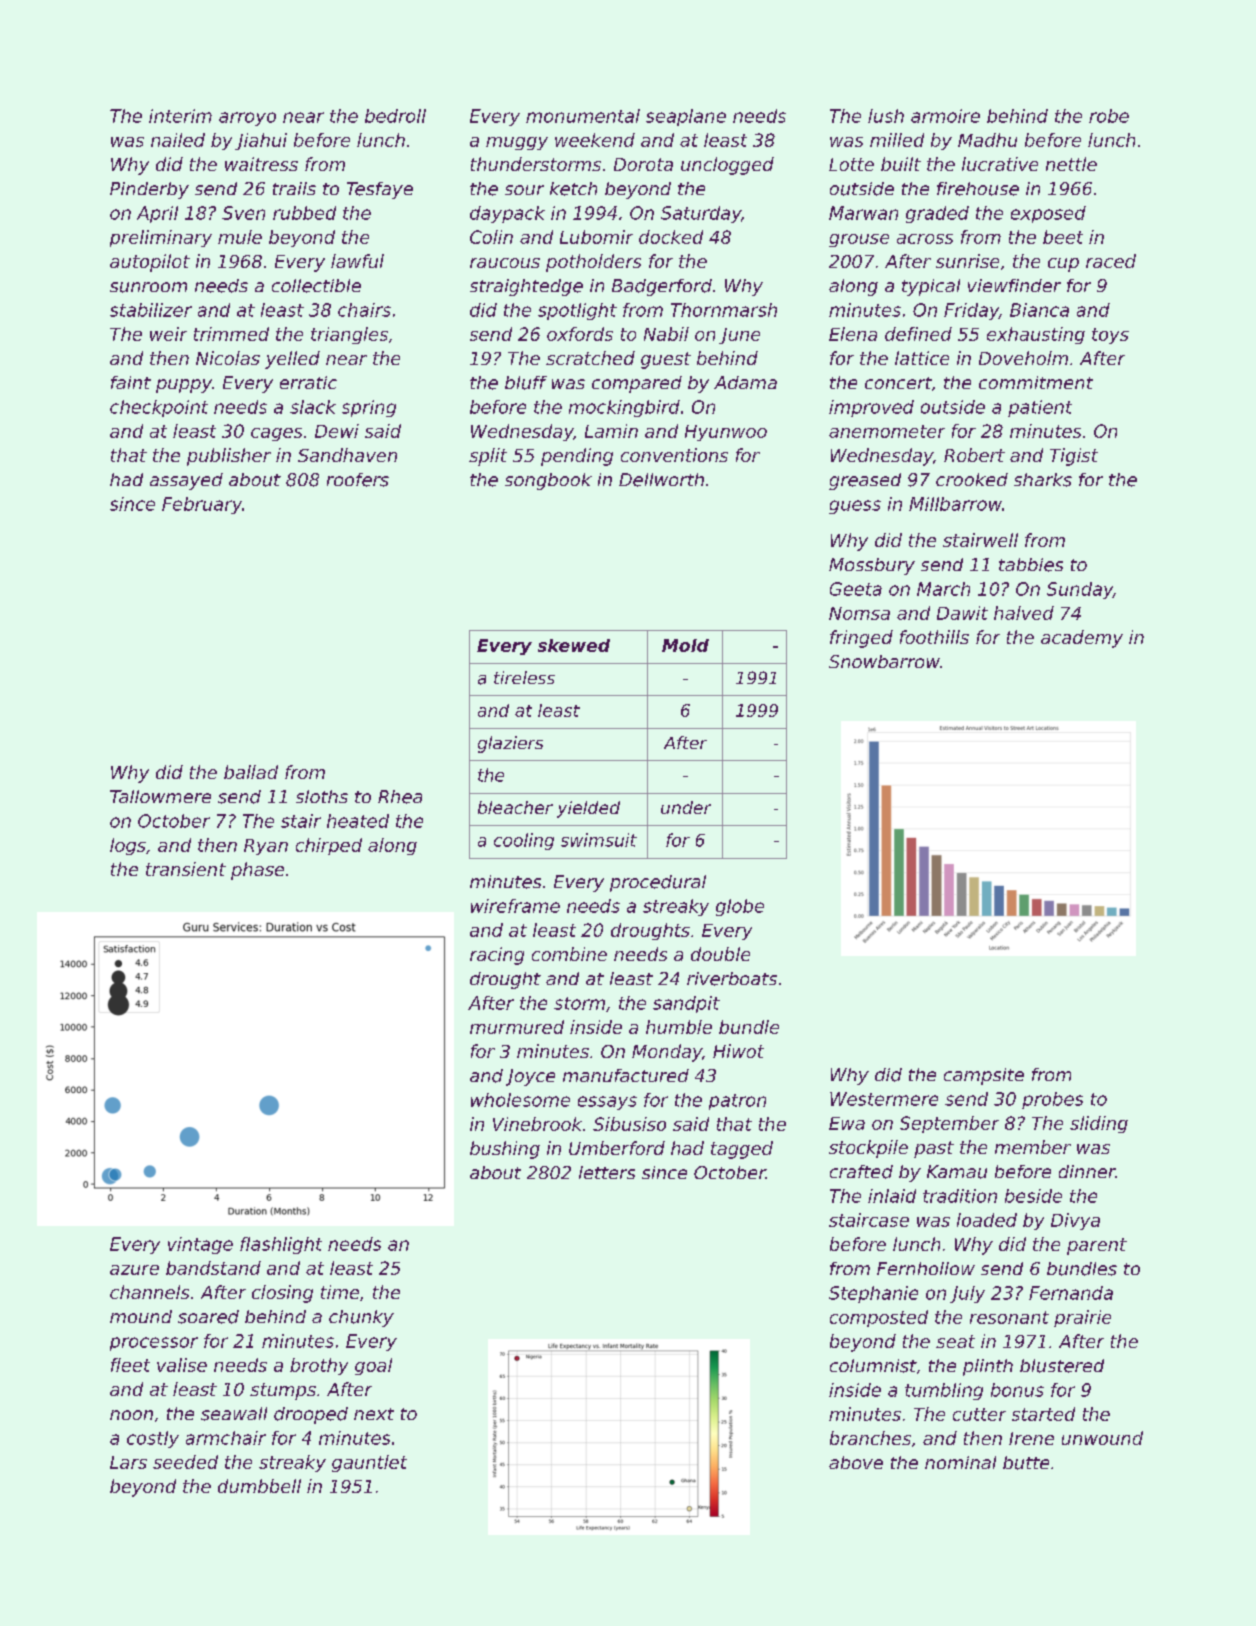 This page has width=1256, height=1626. What do you see at coordinates (186, 481) in the page?
I see `assayed` at bounding box center [186, 481].
